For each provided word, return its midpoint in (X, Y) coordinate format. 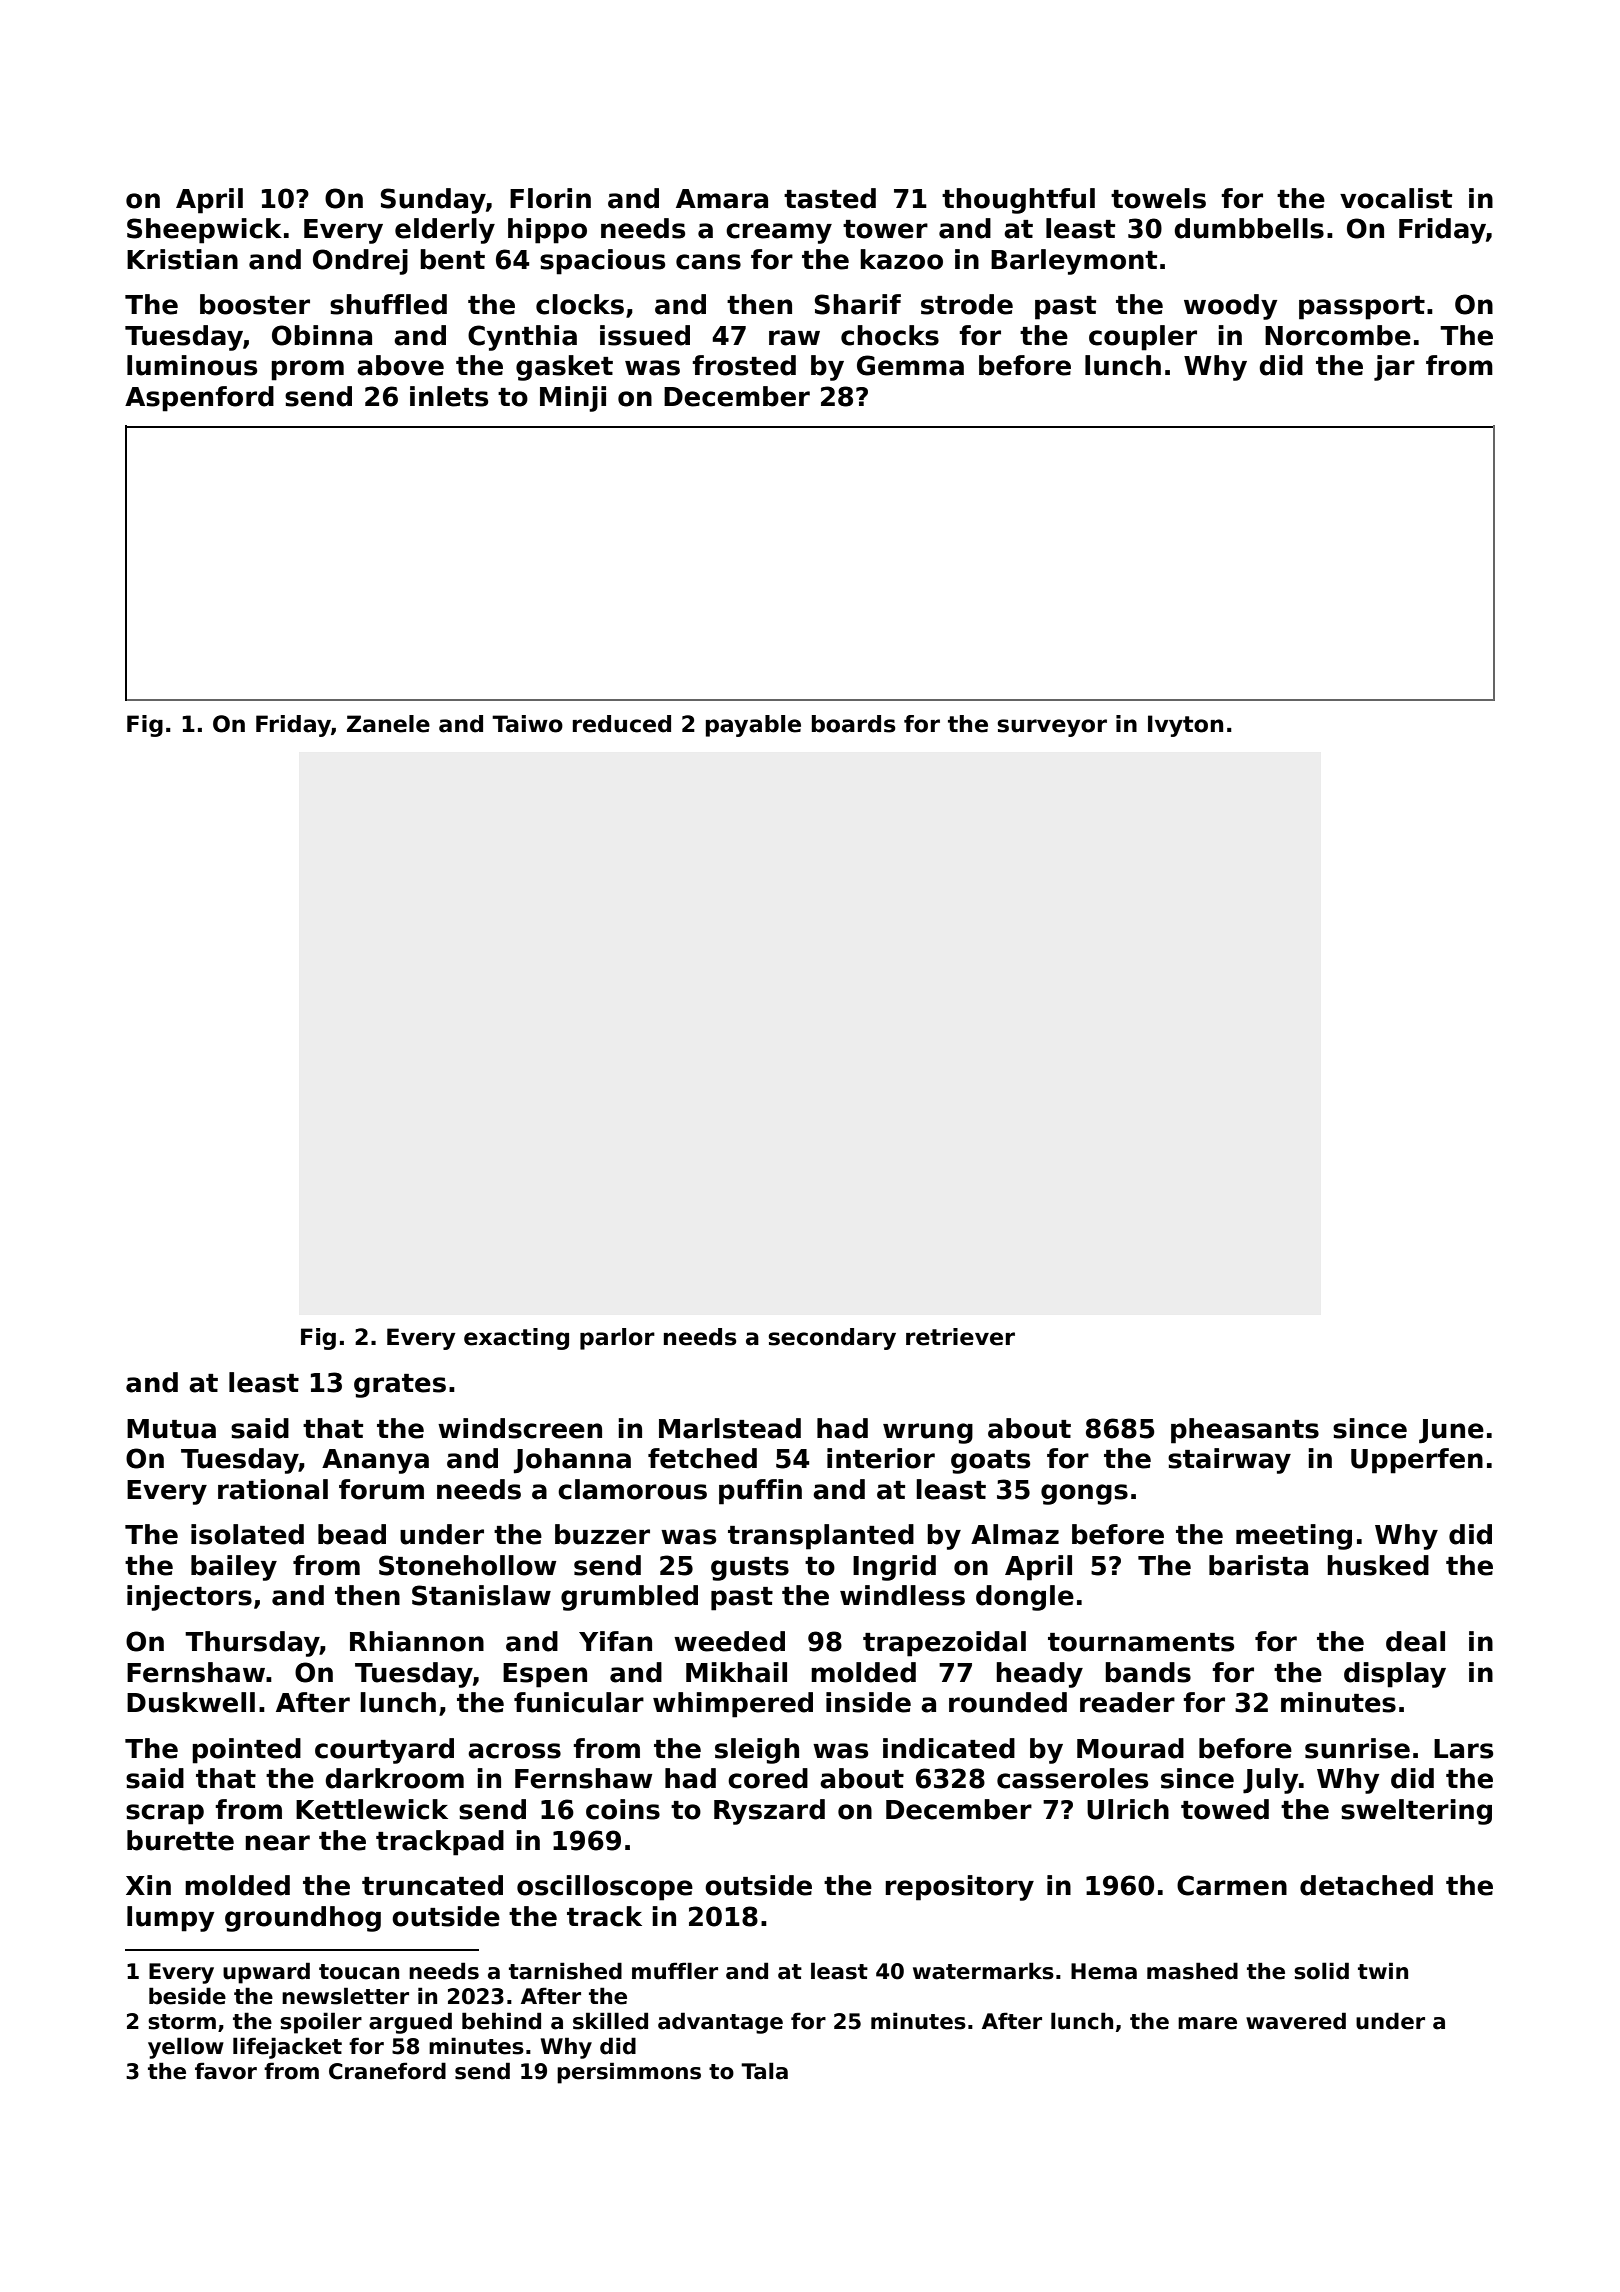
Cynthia (522, 338)
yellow (186, 2048)
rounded (1008, 1702)
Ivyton (1185, 726)
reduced (622, 724)
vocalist (1396, 198)
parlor (617, 1339)
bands (1148, 1672)
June (1451, 1431)
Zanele (388, 724)
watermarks (983, 1971)
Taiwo (527, 724)
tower (885, 229)
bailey (234, 1568)
